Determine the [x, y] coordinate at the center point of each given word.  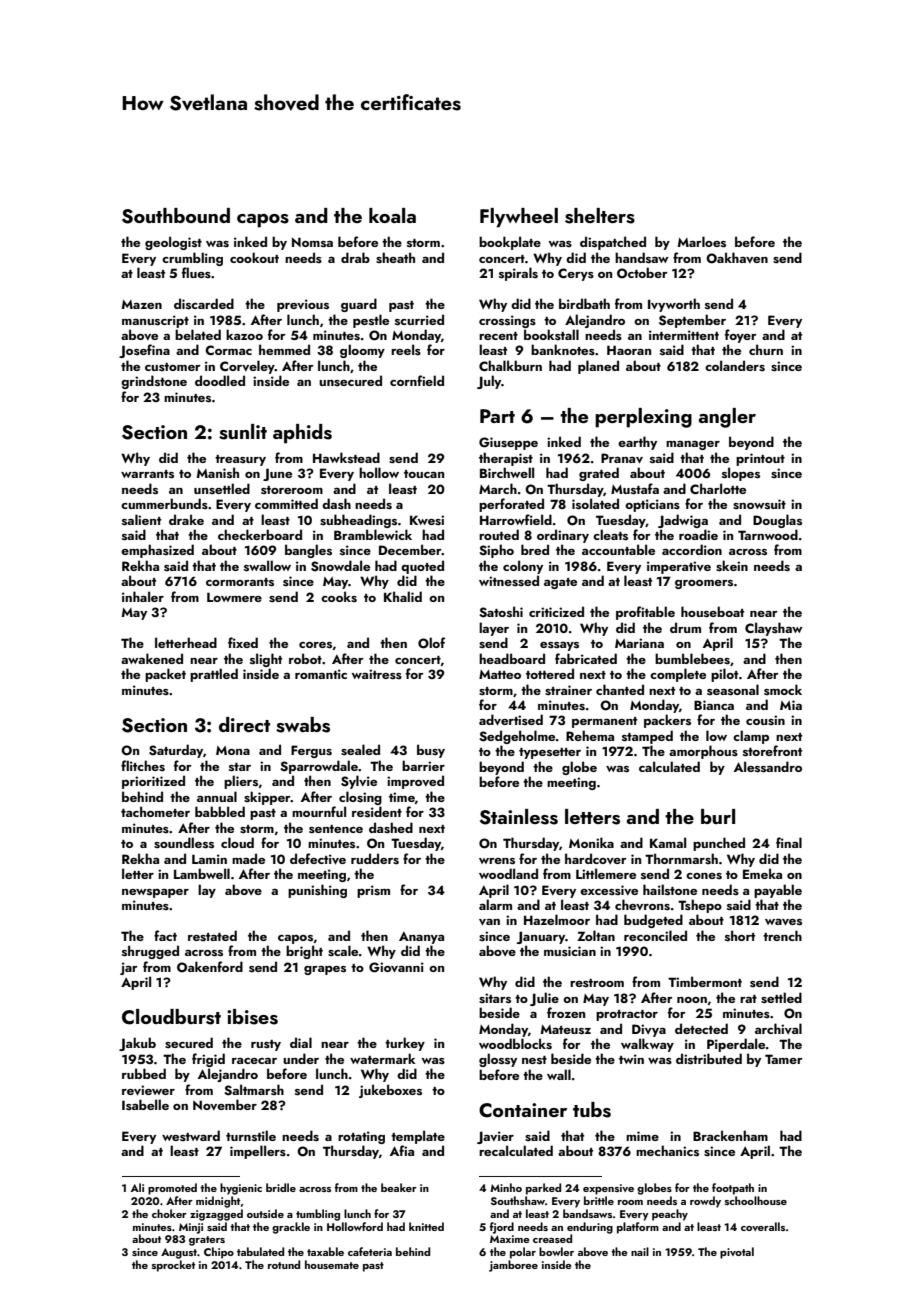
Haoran [629, 350]
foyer [741, 336]
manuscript [155, 321]
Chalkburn [510, 365]
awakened [152, 658]
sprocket [173, 1266]
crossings [507, 321]
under [301, 1058]
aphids [302, 434]
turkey [405, 1044]
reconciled [655, 935]
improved [415, 782]
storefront [772, 751]
